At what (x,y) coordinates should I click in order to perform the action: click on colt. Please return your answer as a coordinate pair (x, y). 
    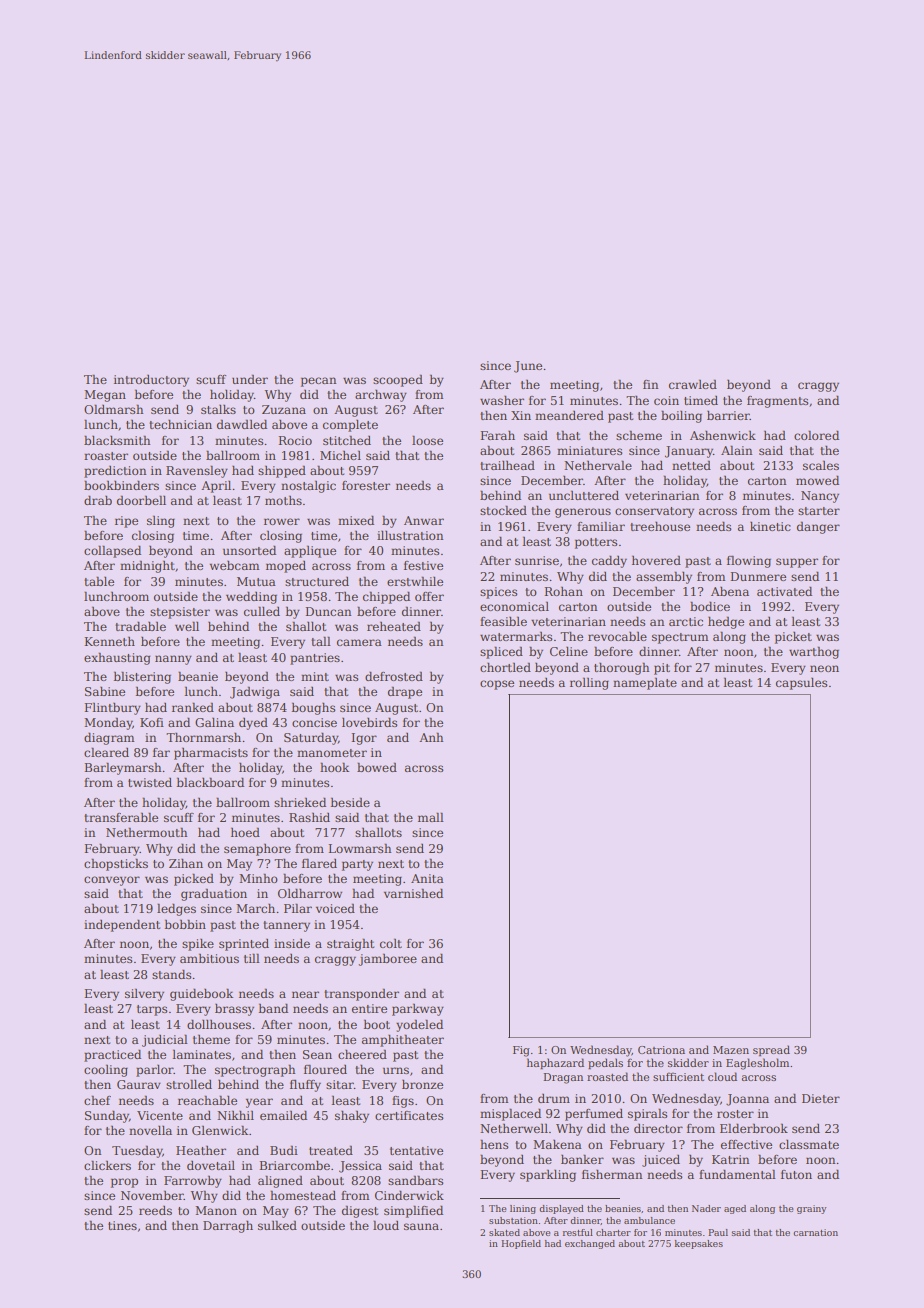
    Looking at the image, I should click on (391, 943).
